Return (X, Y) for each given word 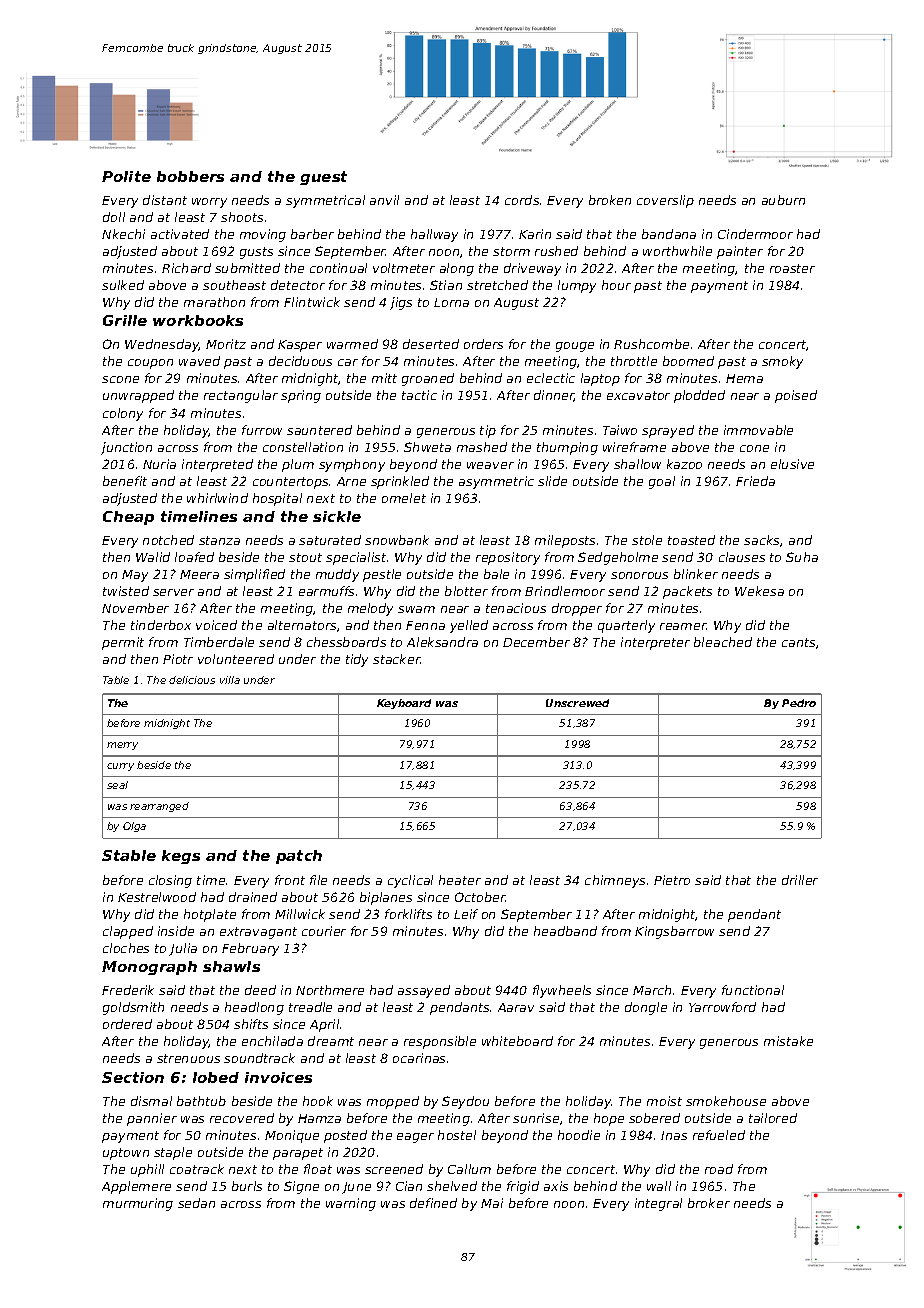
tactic (419, 395)
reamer (683, 626)
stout (305, 557)
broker (709, 1203)
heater (460, 880)
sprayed (668, 431)
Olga (134, 827)
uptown (126, 1154)
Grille (125, 320)
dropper (577, 609)
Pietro (672, 880)
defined (433, 1203)
